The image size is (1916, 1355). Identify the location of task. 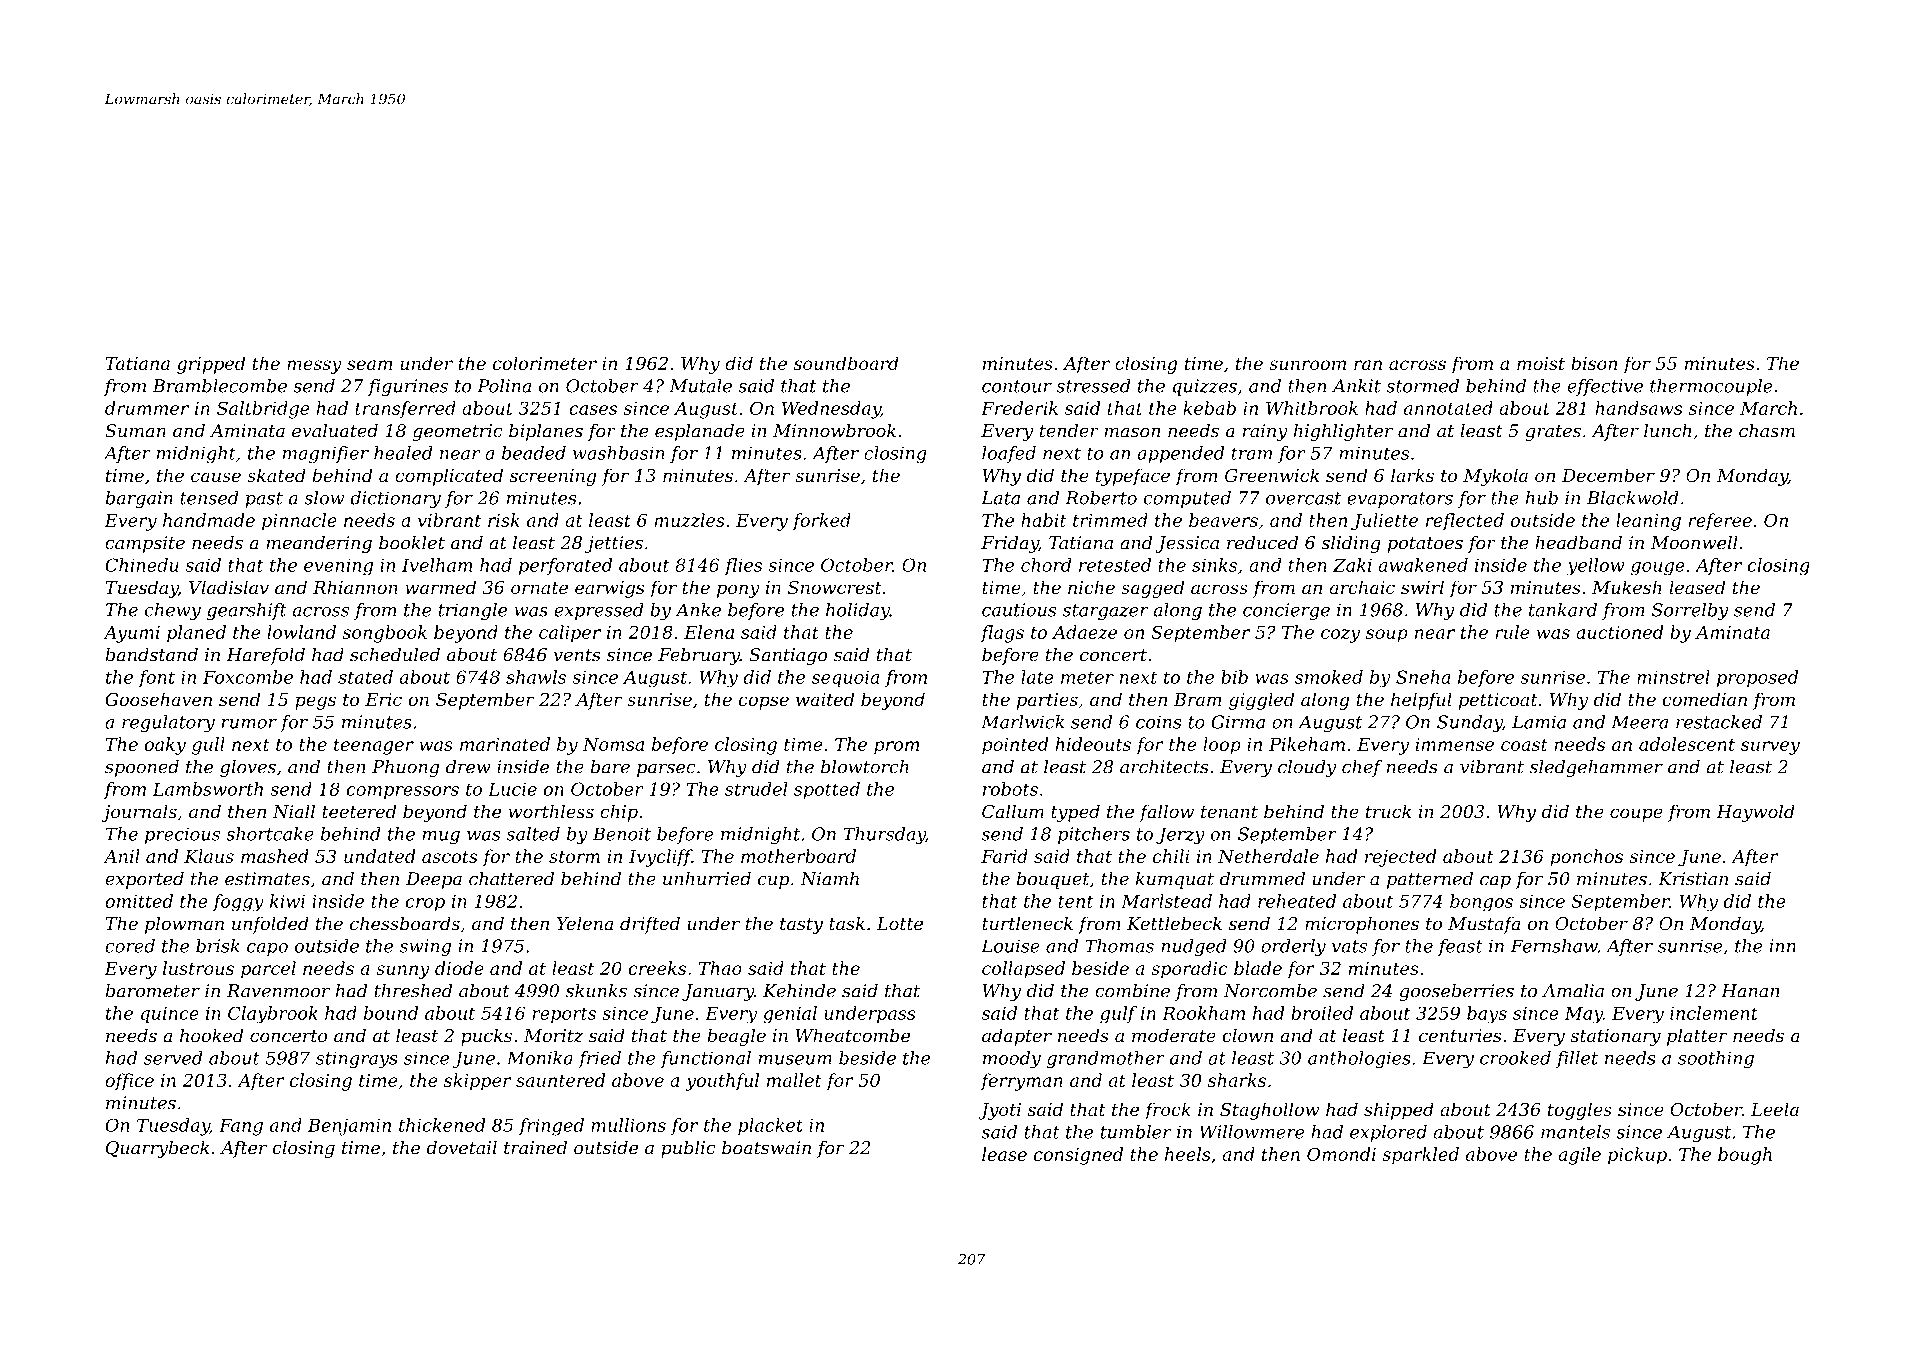
(847, 923).
